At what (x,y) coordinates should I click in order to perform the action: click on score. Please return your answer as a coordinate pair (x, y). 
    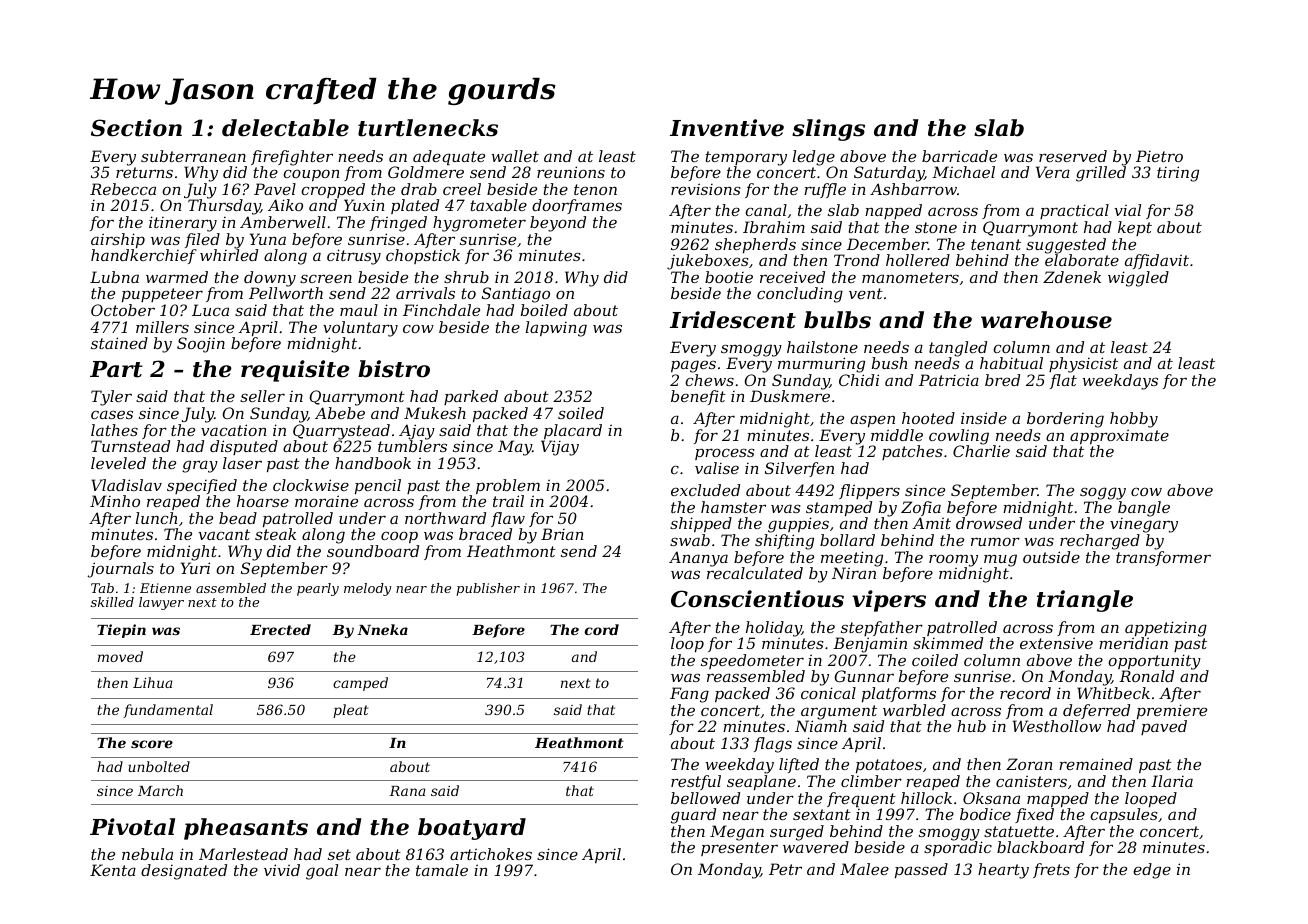
    Looking at the image, I should click on (152, 744).
